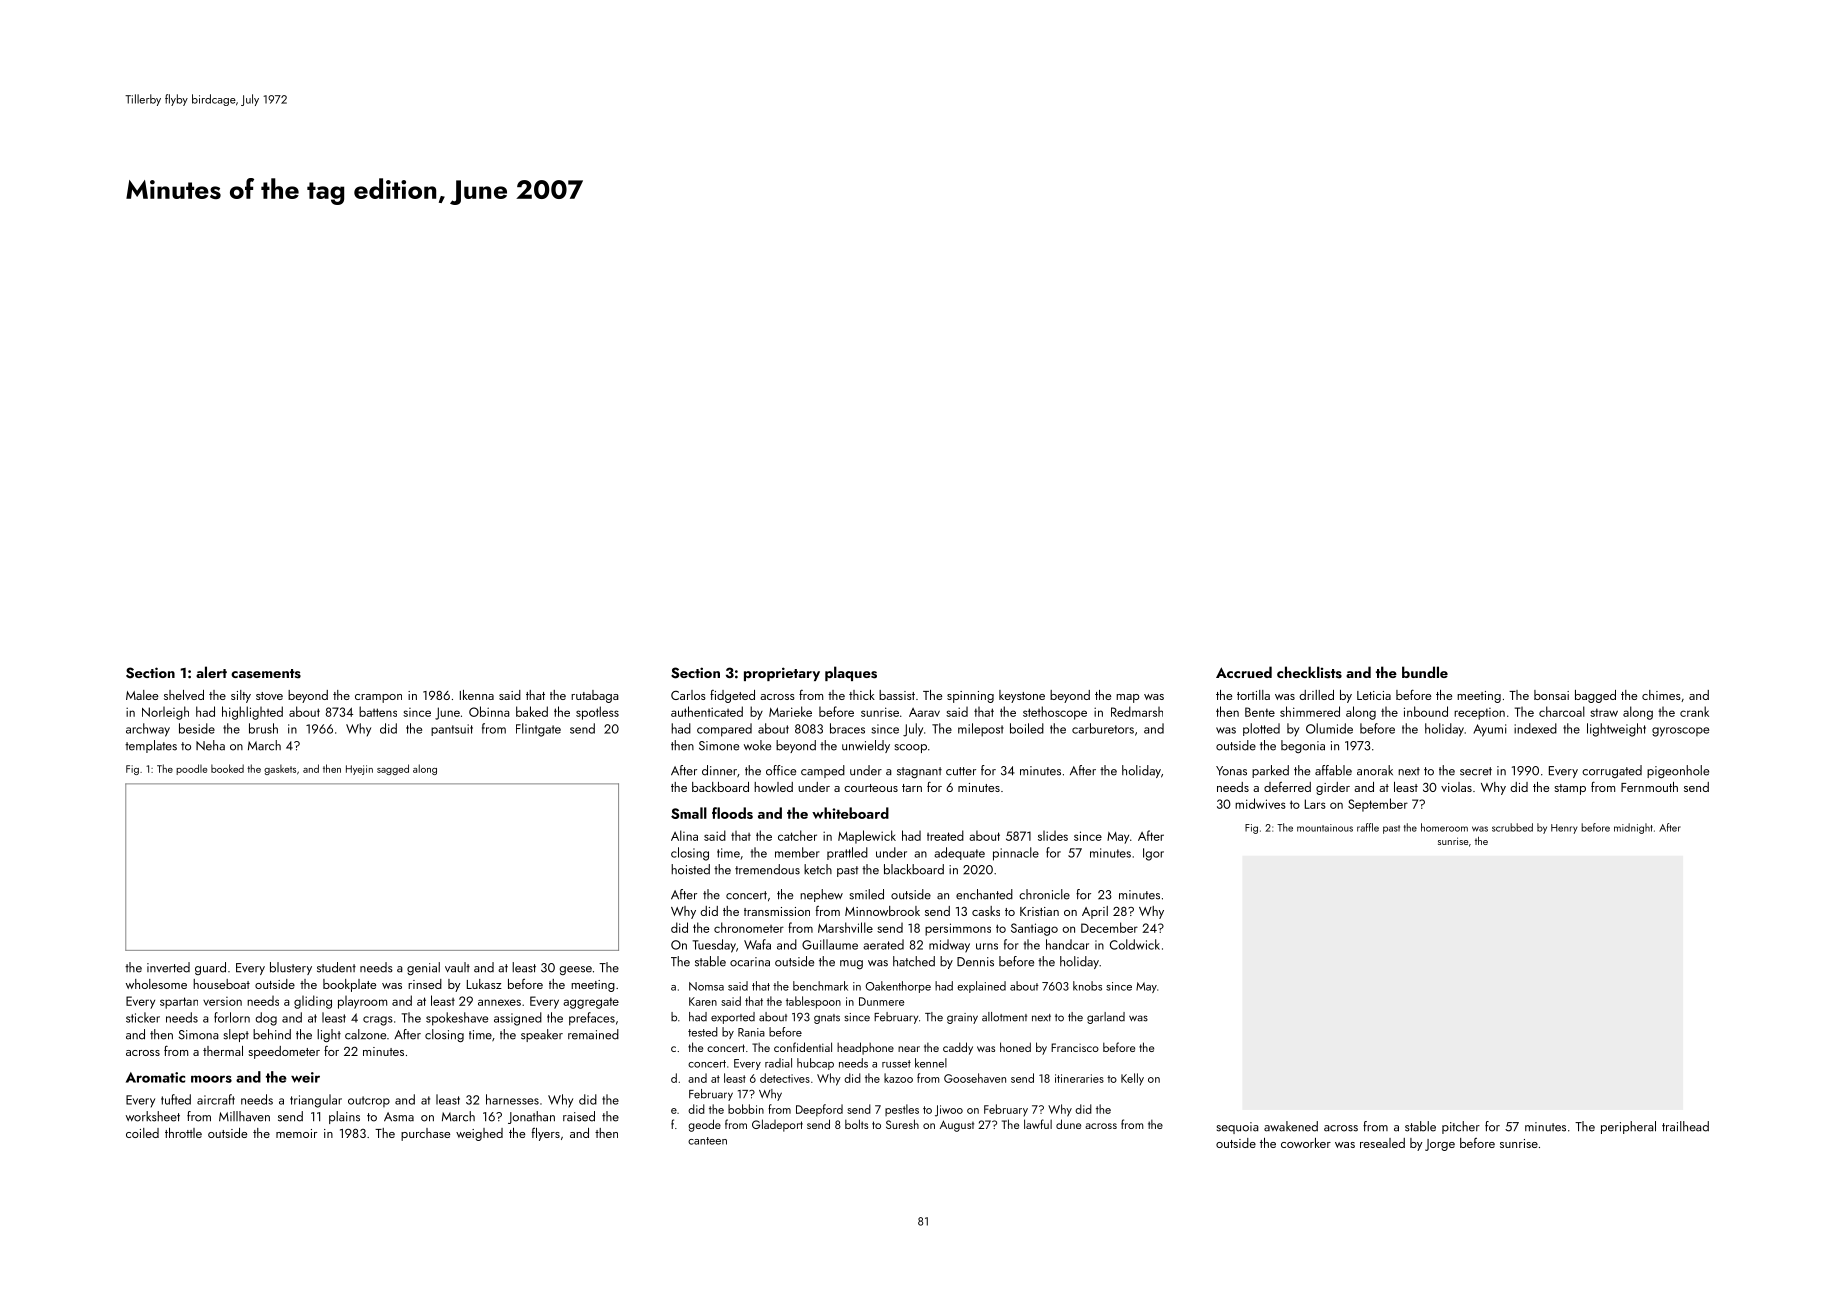  What do you see at coordinates (1022, 696) in the document?
I see `keystone` at bounding box center [1022, 696].
